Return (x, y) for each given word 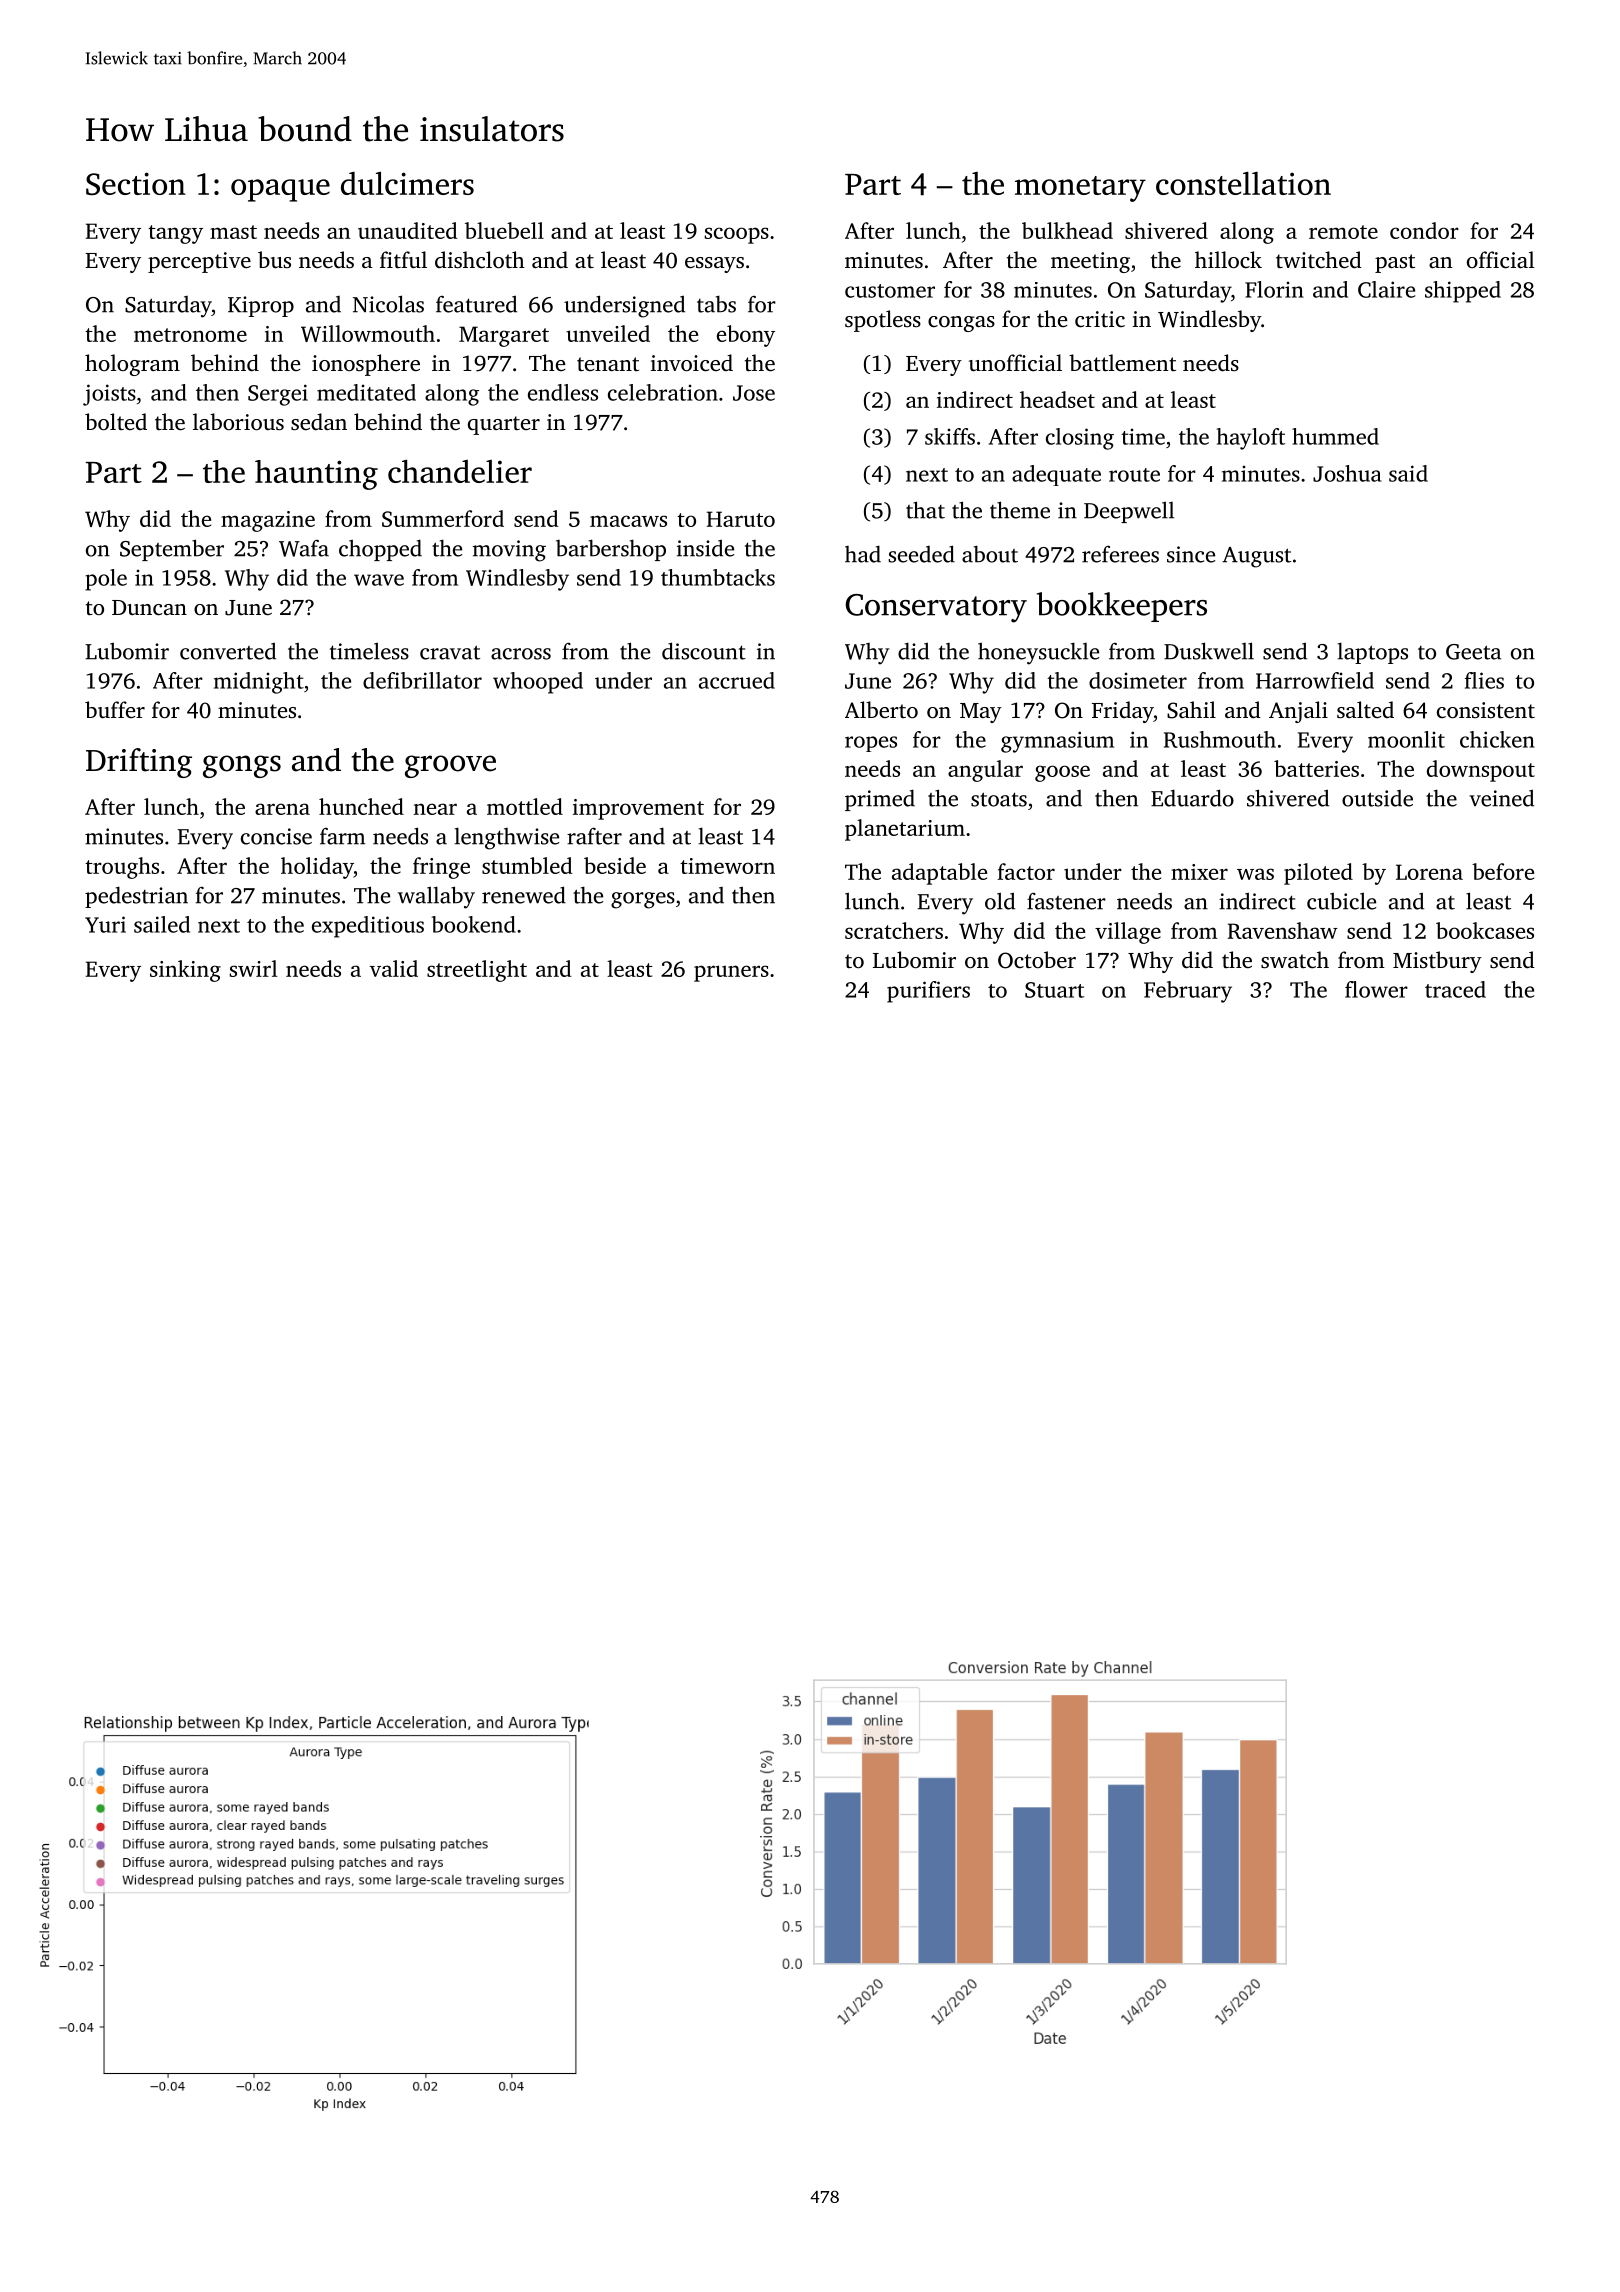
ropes (871, 744)
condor (1424, 230)
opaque (280, 190)
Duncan (149, 608)
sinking (185, 971)
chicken (1497, 739)
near (435, 809)
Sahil (1191, 710)
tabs (716, 304)
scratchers (894, 930)
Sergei (278, 395)
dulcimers (407, 183)
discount (704, 651)
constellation (1243, 183)
